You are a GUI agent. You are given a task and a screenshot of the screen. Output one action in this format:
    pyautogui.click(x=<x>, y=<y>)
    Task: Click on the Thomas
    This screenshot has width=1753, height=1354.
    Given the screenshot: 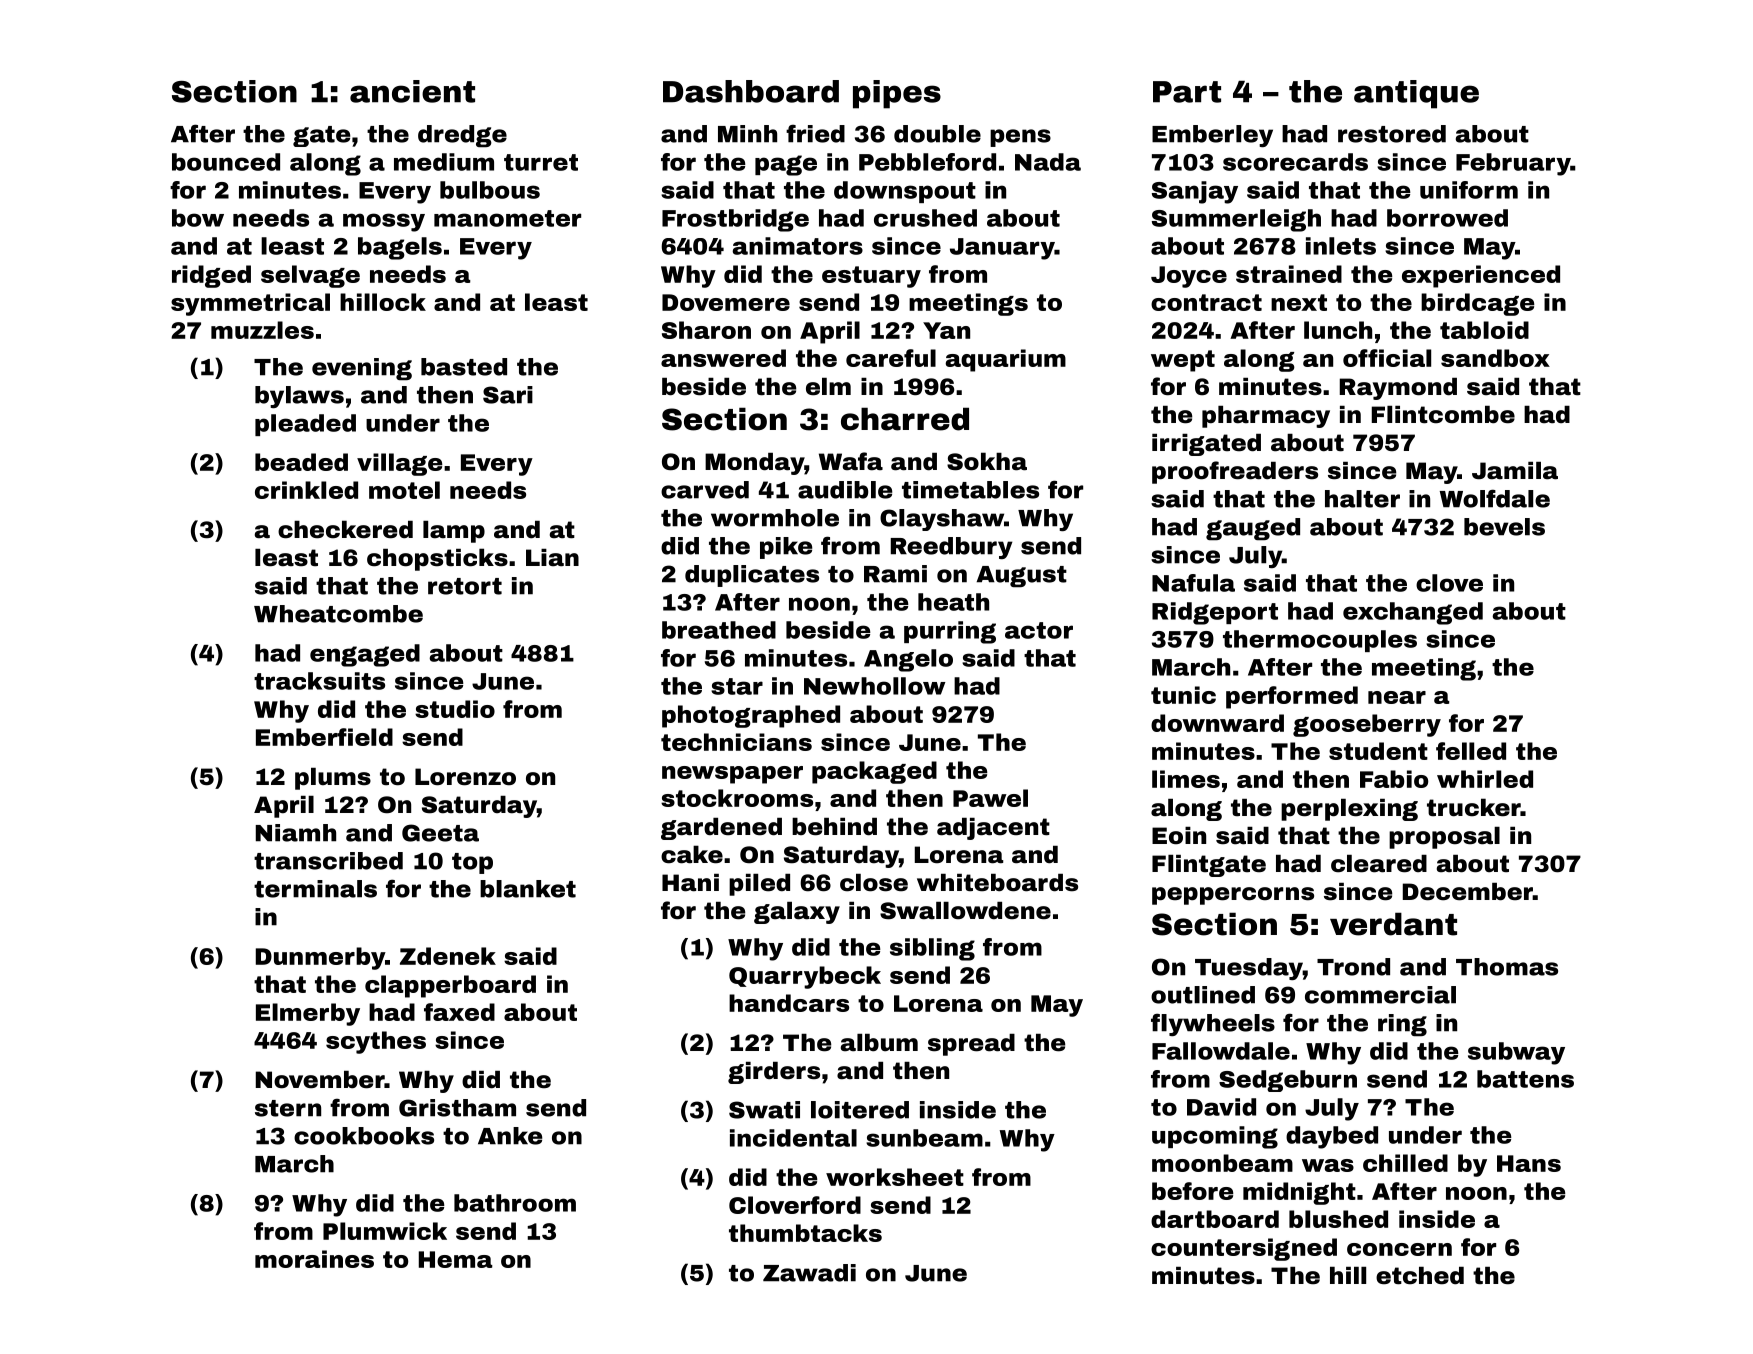 What is the action you would take?
    pyautogui.click(x=1507, y=967)
